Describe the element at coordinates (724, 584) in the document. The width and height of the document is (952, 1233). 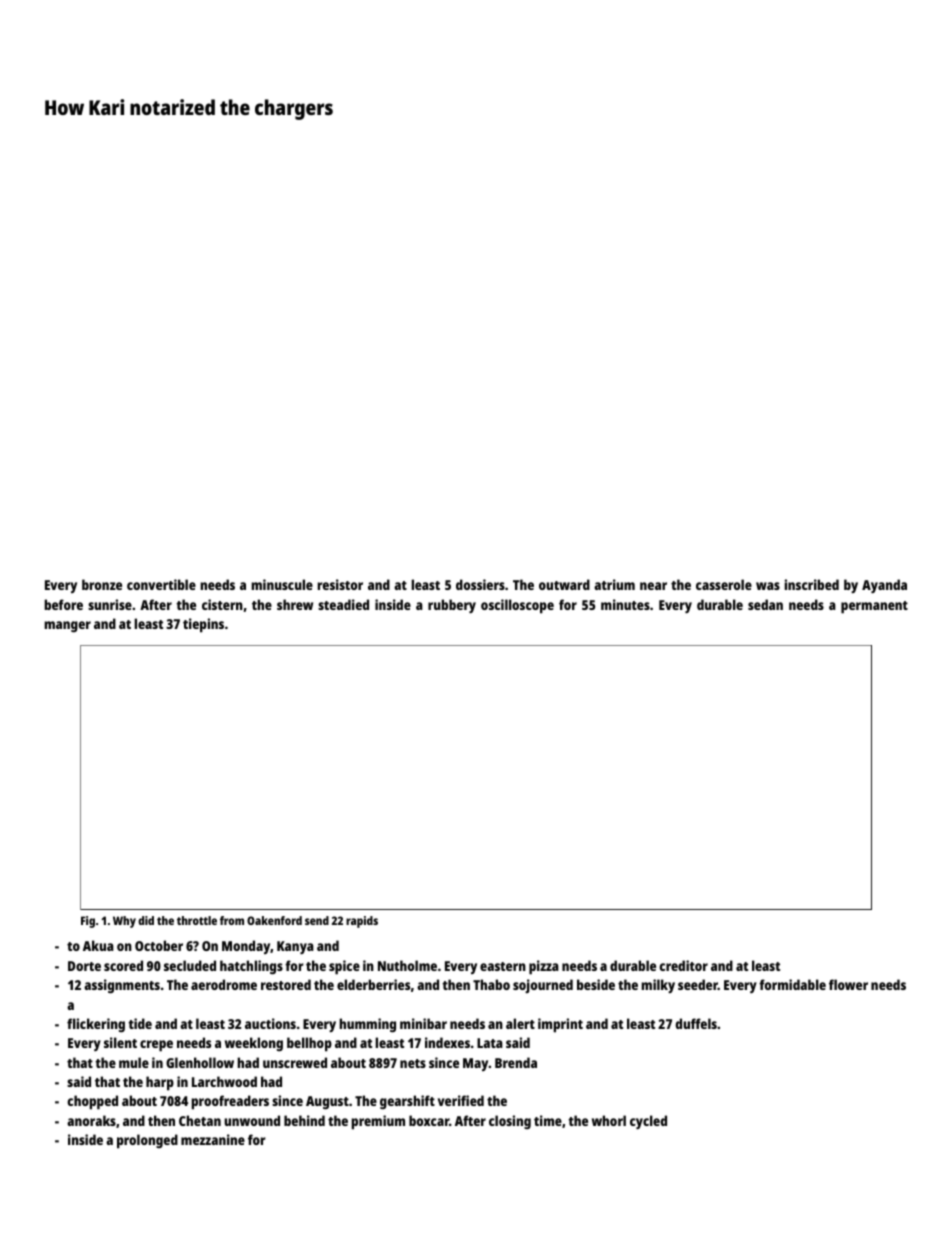
I see `casserole` at that location.
